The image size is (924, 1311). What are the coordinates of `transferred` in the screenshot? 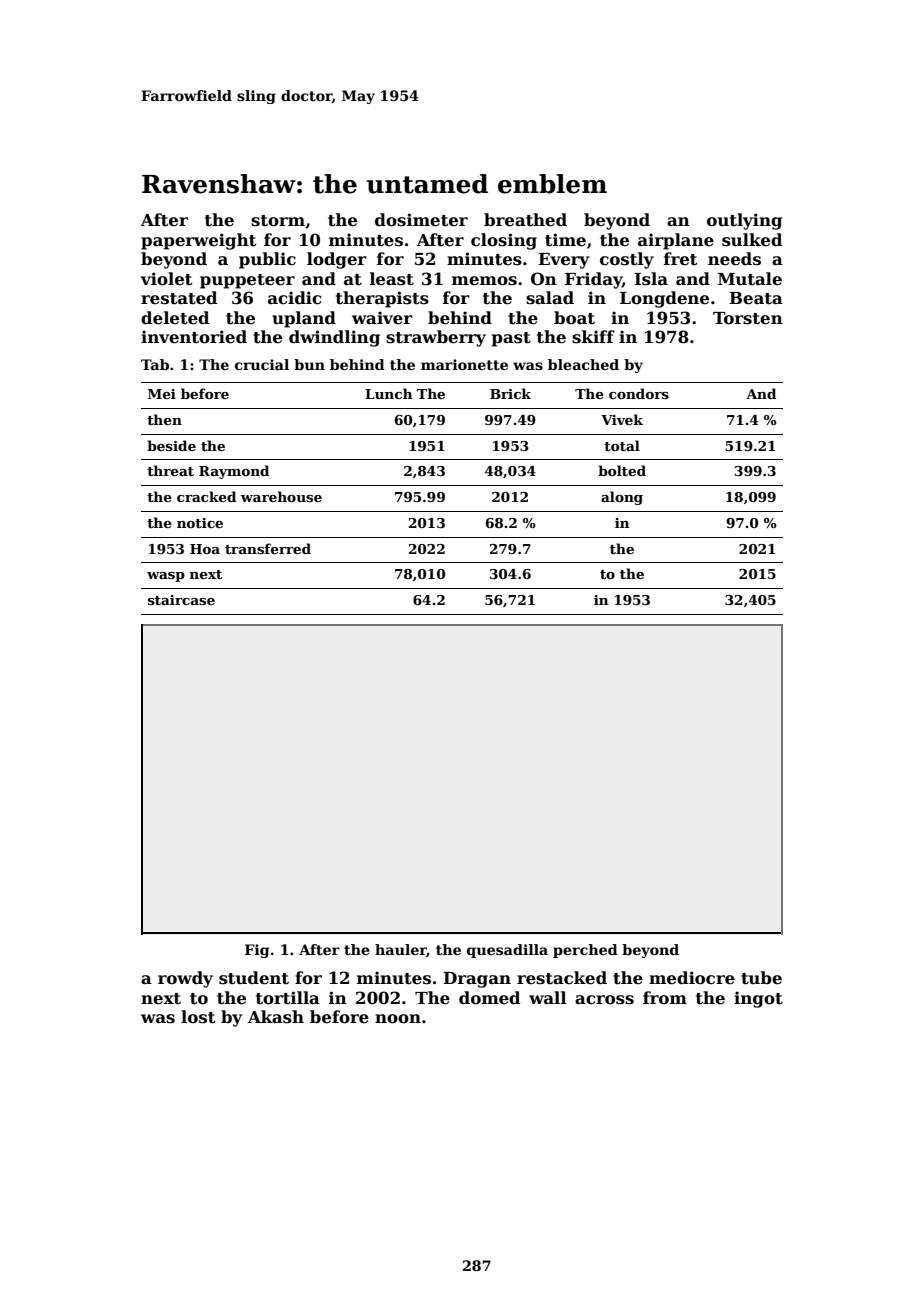 It's located at (268, 548).
